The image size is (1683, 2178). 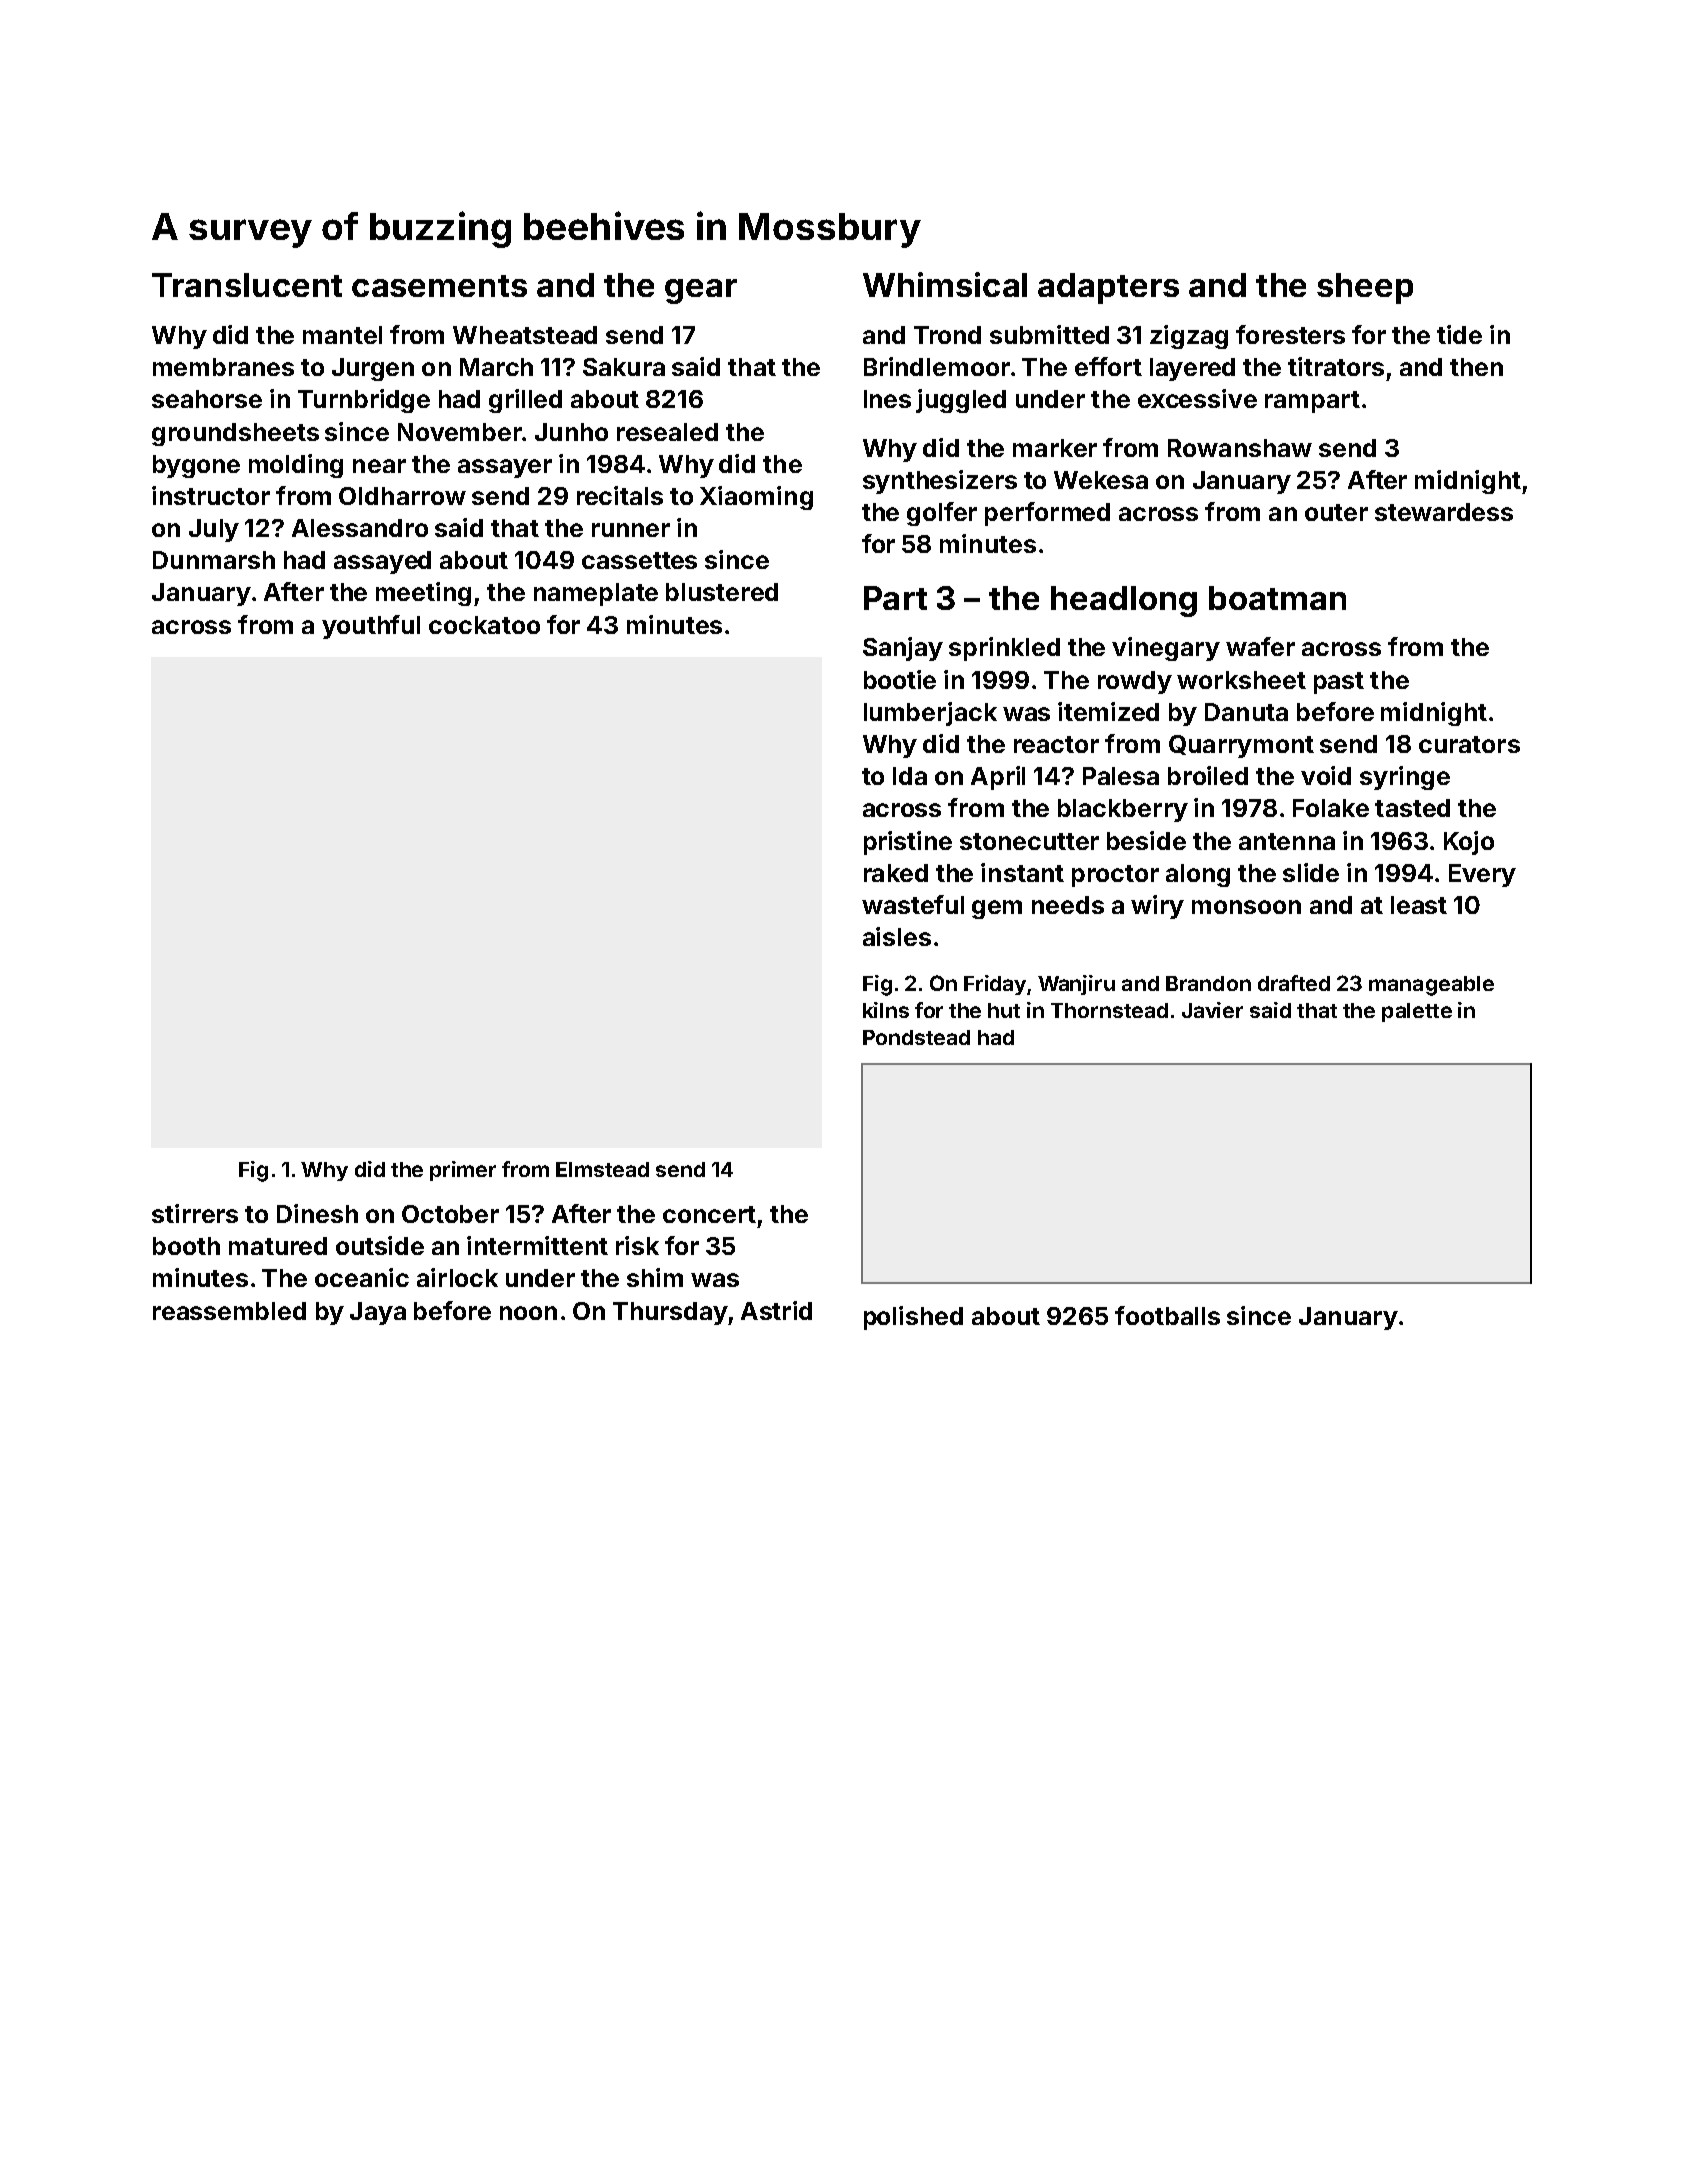 I want to click on Jurgen, so click(x=373, y=369).
